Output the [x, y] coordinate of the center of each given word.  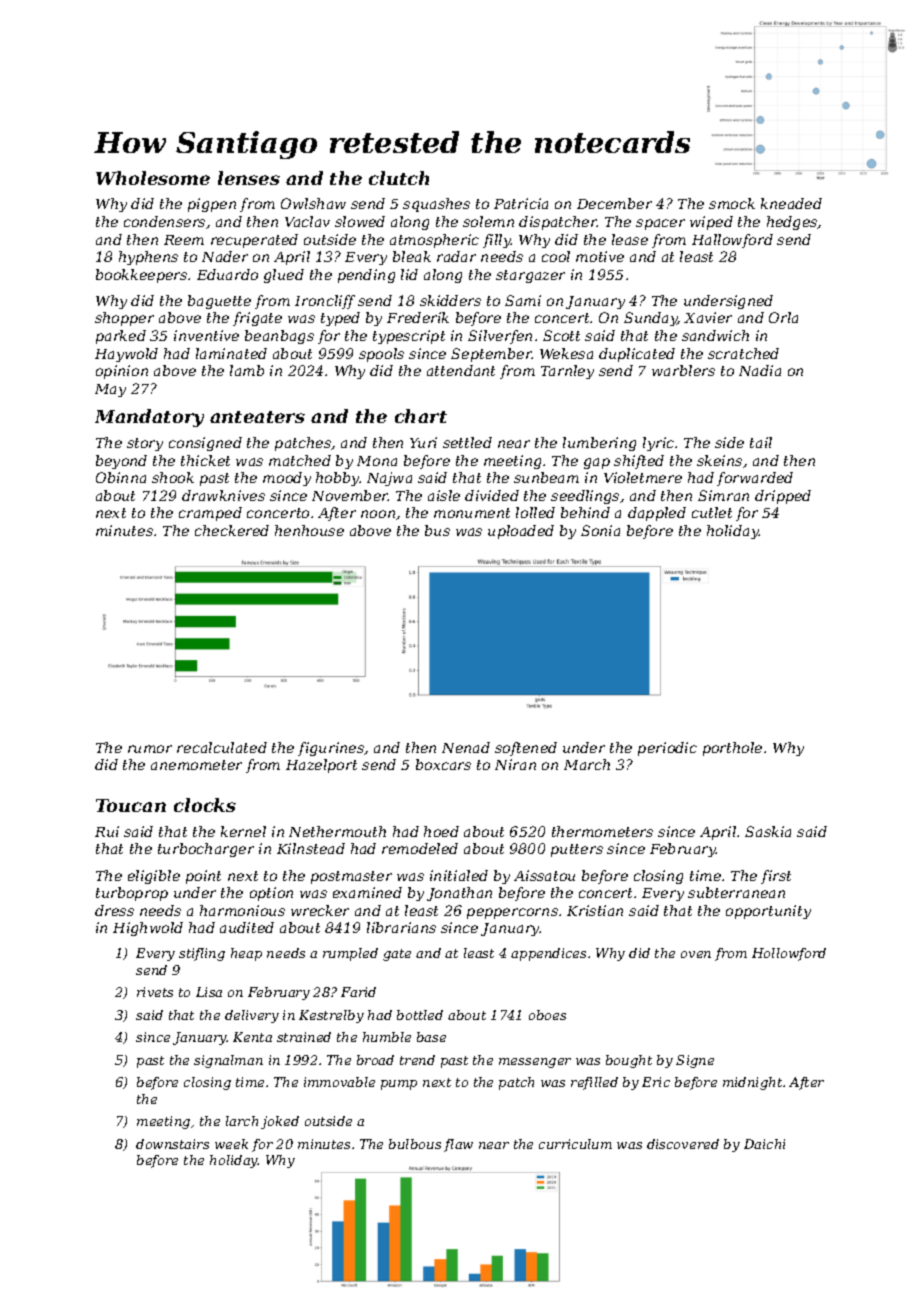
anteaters [257, 417]
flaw [458, 1145]
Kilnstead [311, 848]
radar [456, 256]
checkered [232, 530]
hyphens [148, 258]
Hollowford [789, 954]
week [231, 1144]
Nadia [760, 370]
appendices [548, 954]
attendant [461, 370]
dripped [783, 497]
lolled [535, 512]
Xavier [708, 317]
